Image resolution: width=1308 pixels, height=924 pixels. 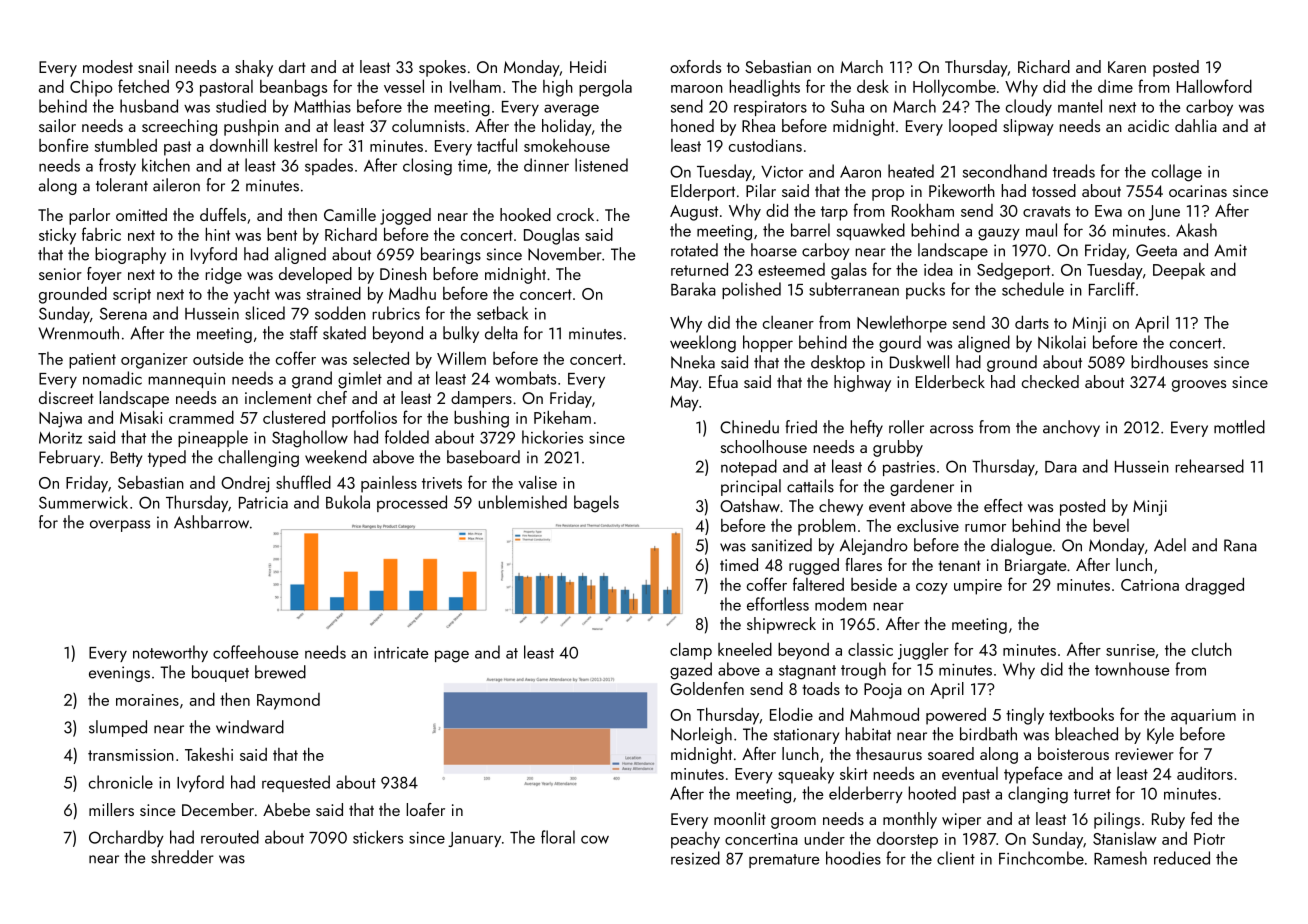 I want to click on fried, so click(x=801, y=427).
